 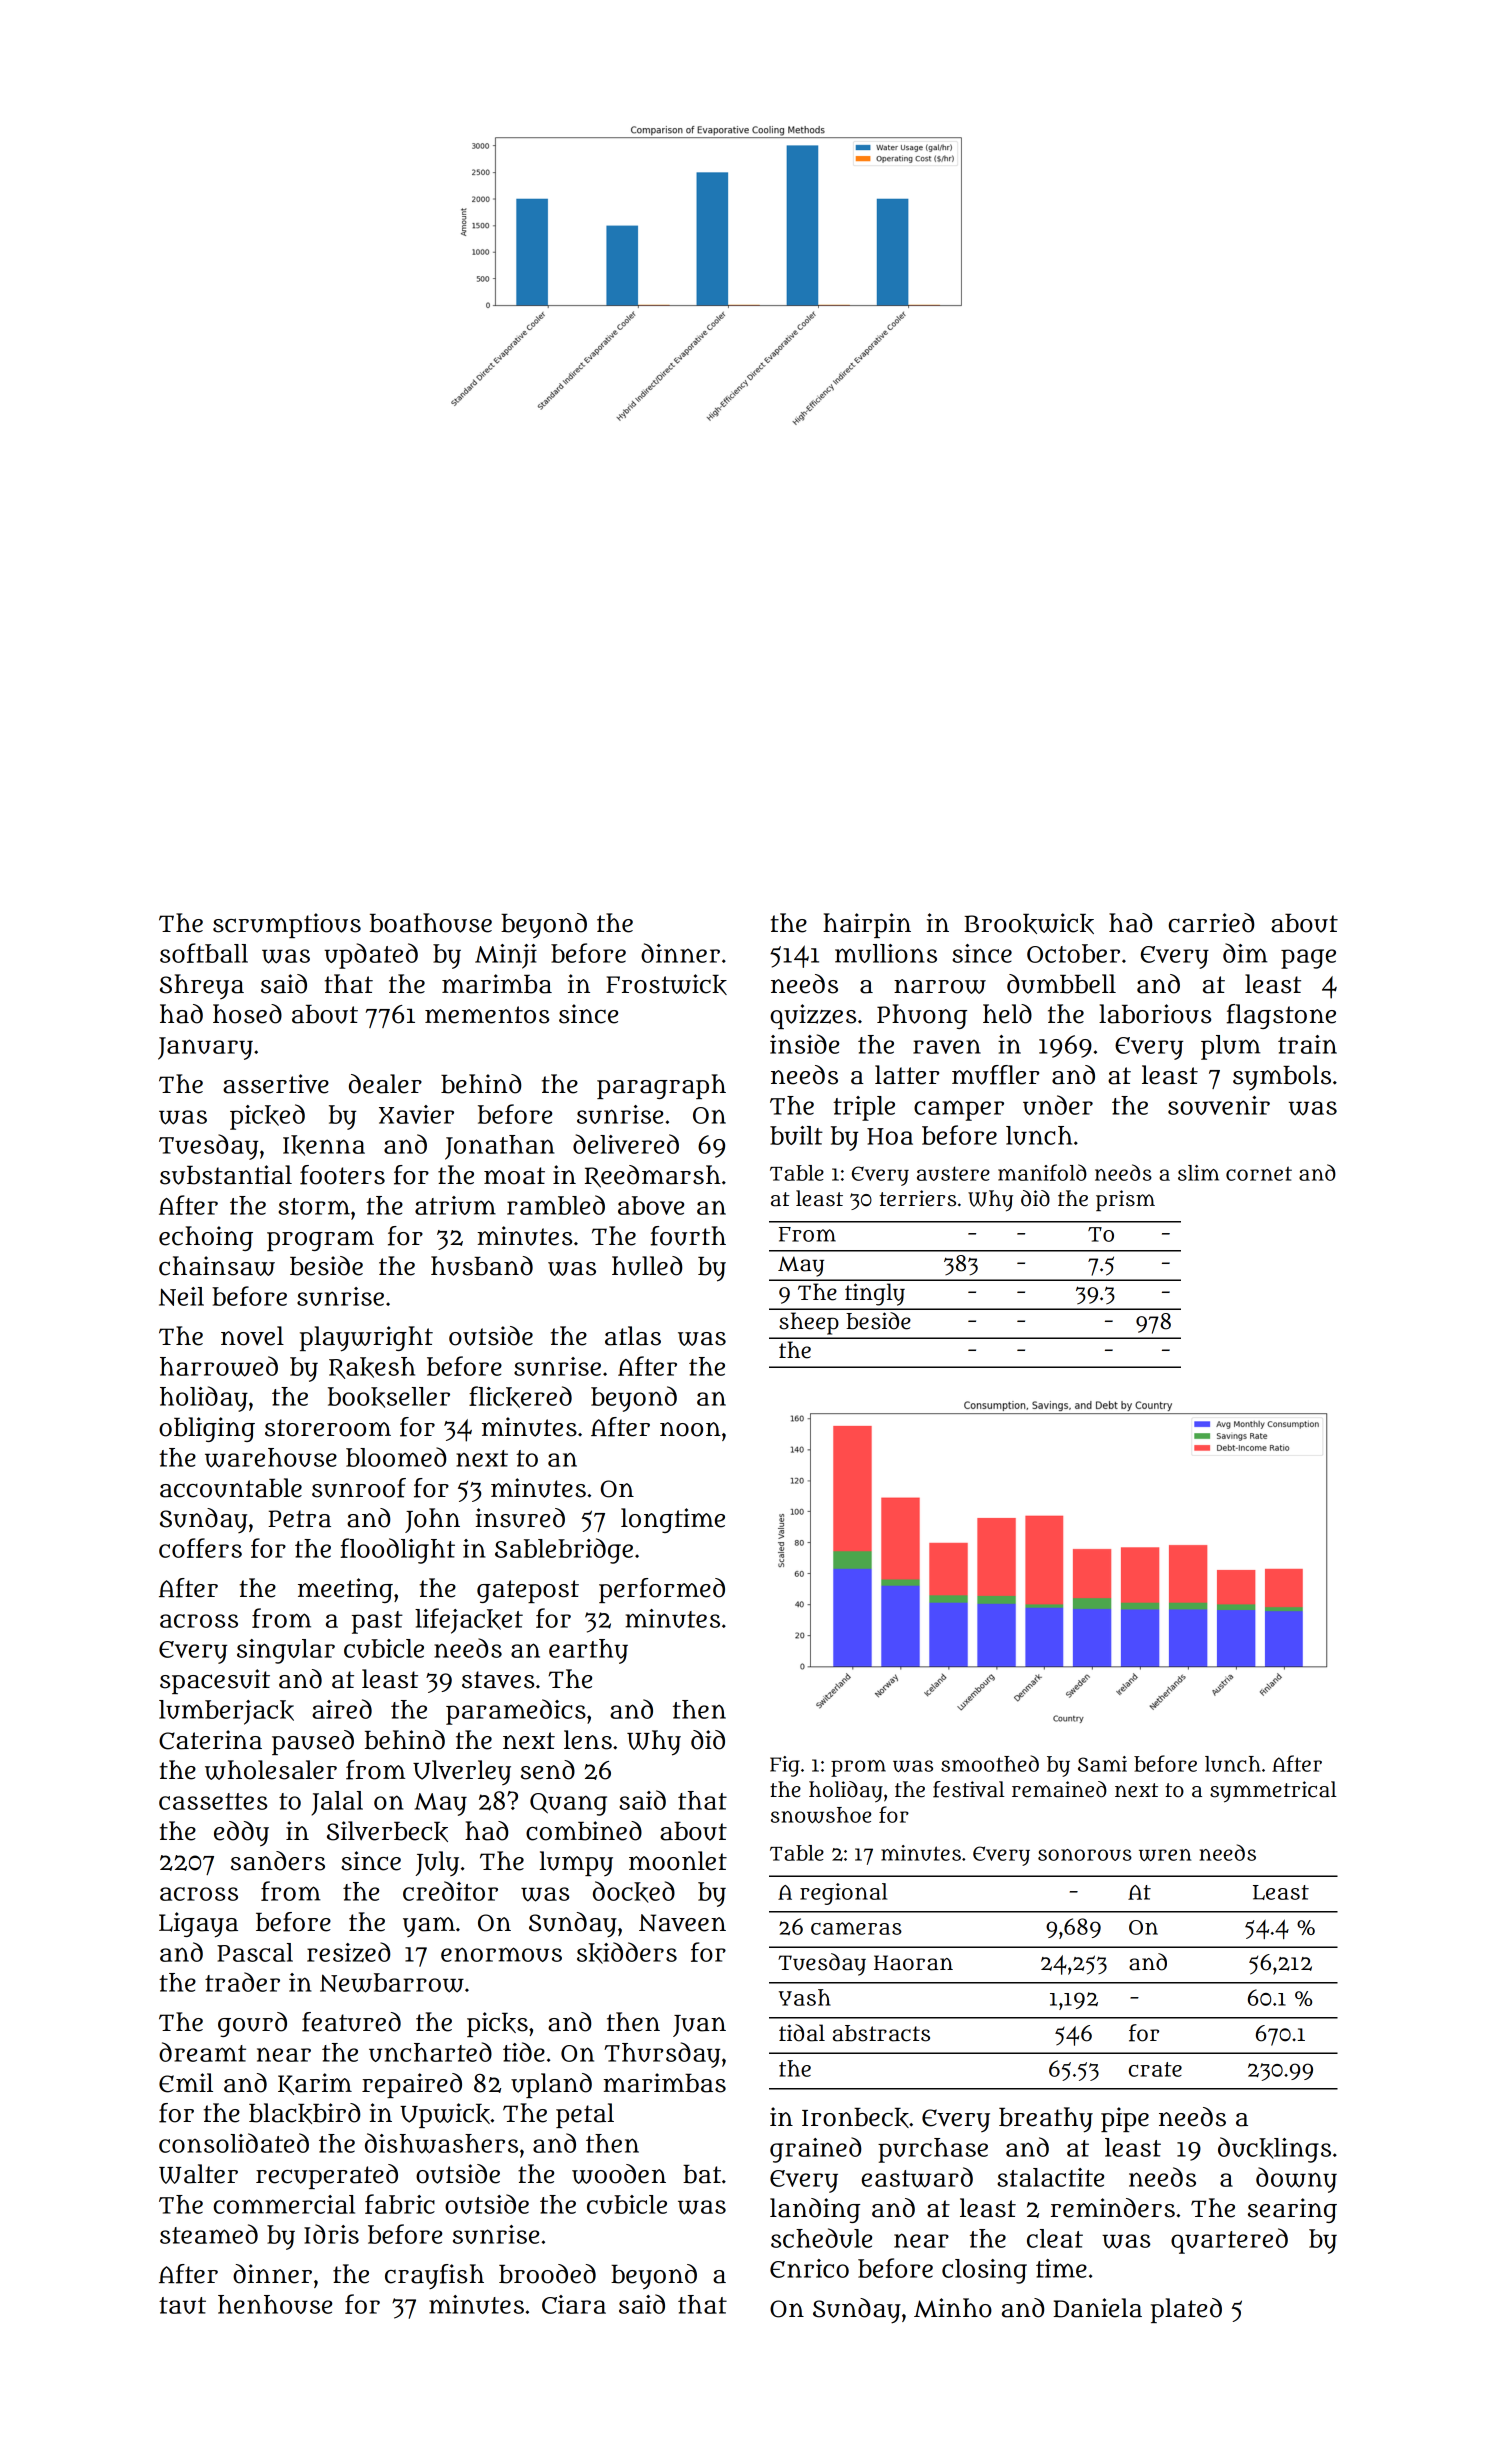 I want to click on symbols, so click(x=1282, y=1077).
